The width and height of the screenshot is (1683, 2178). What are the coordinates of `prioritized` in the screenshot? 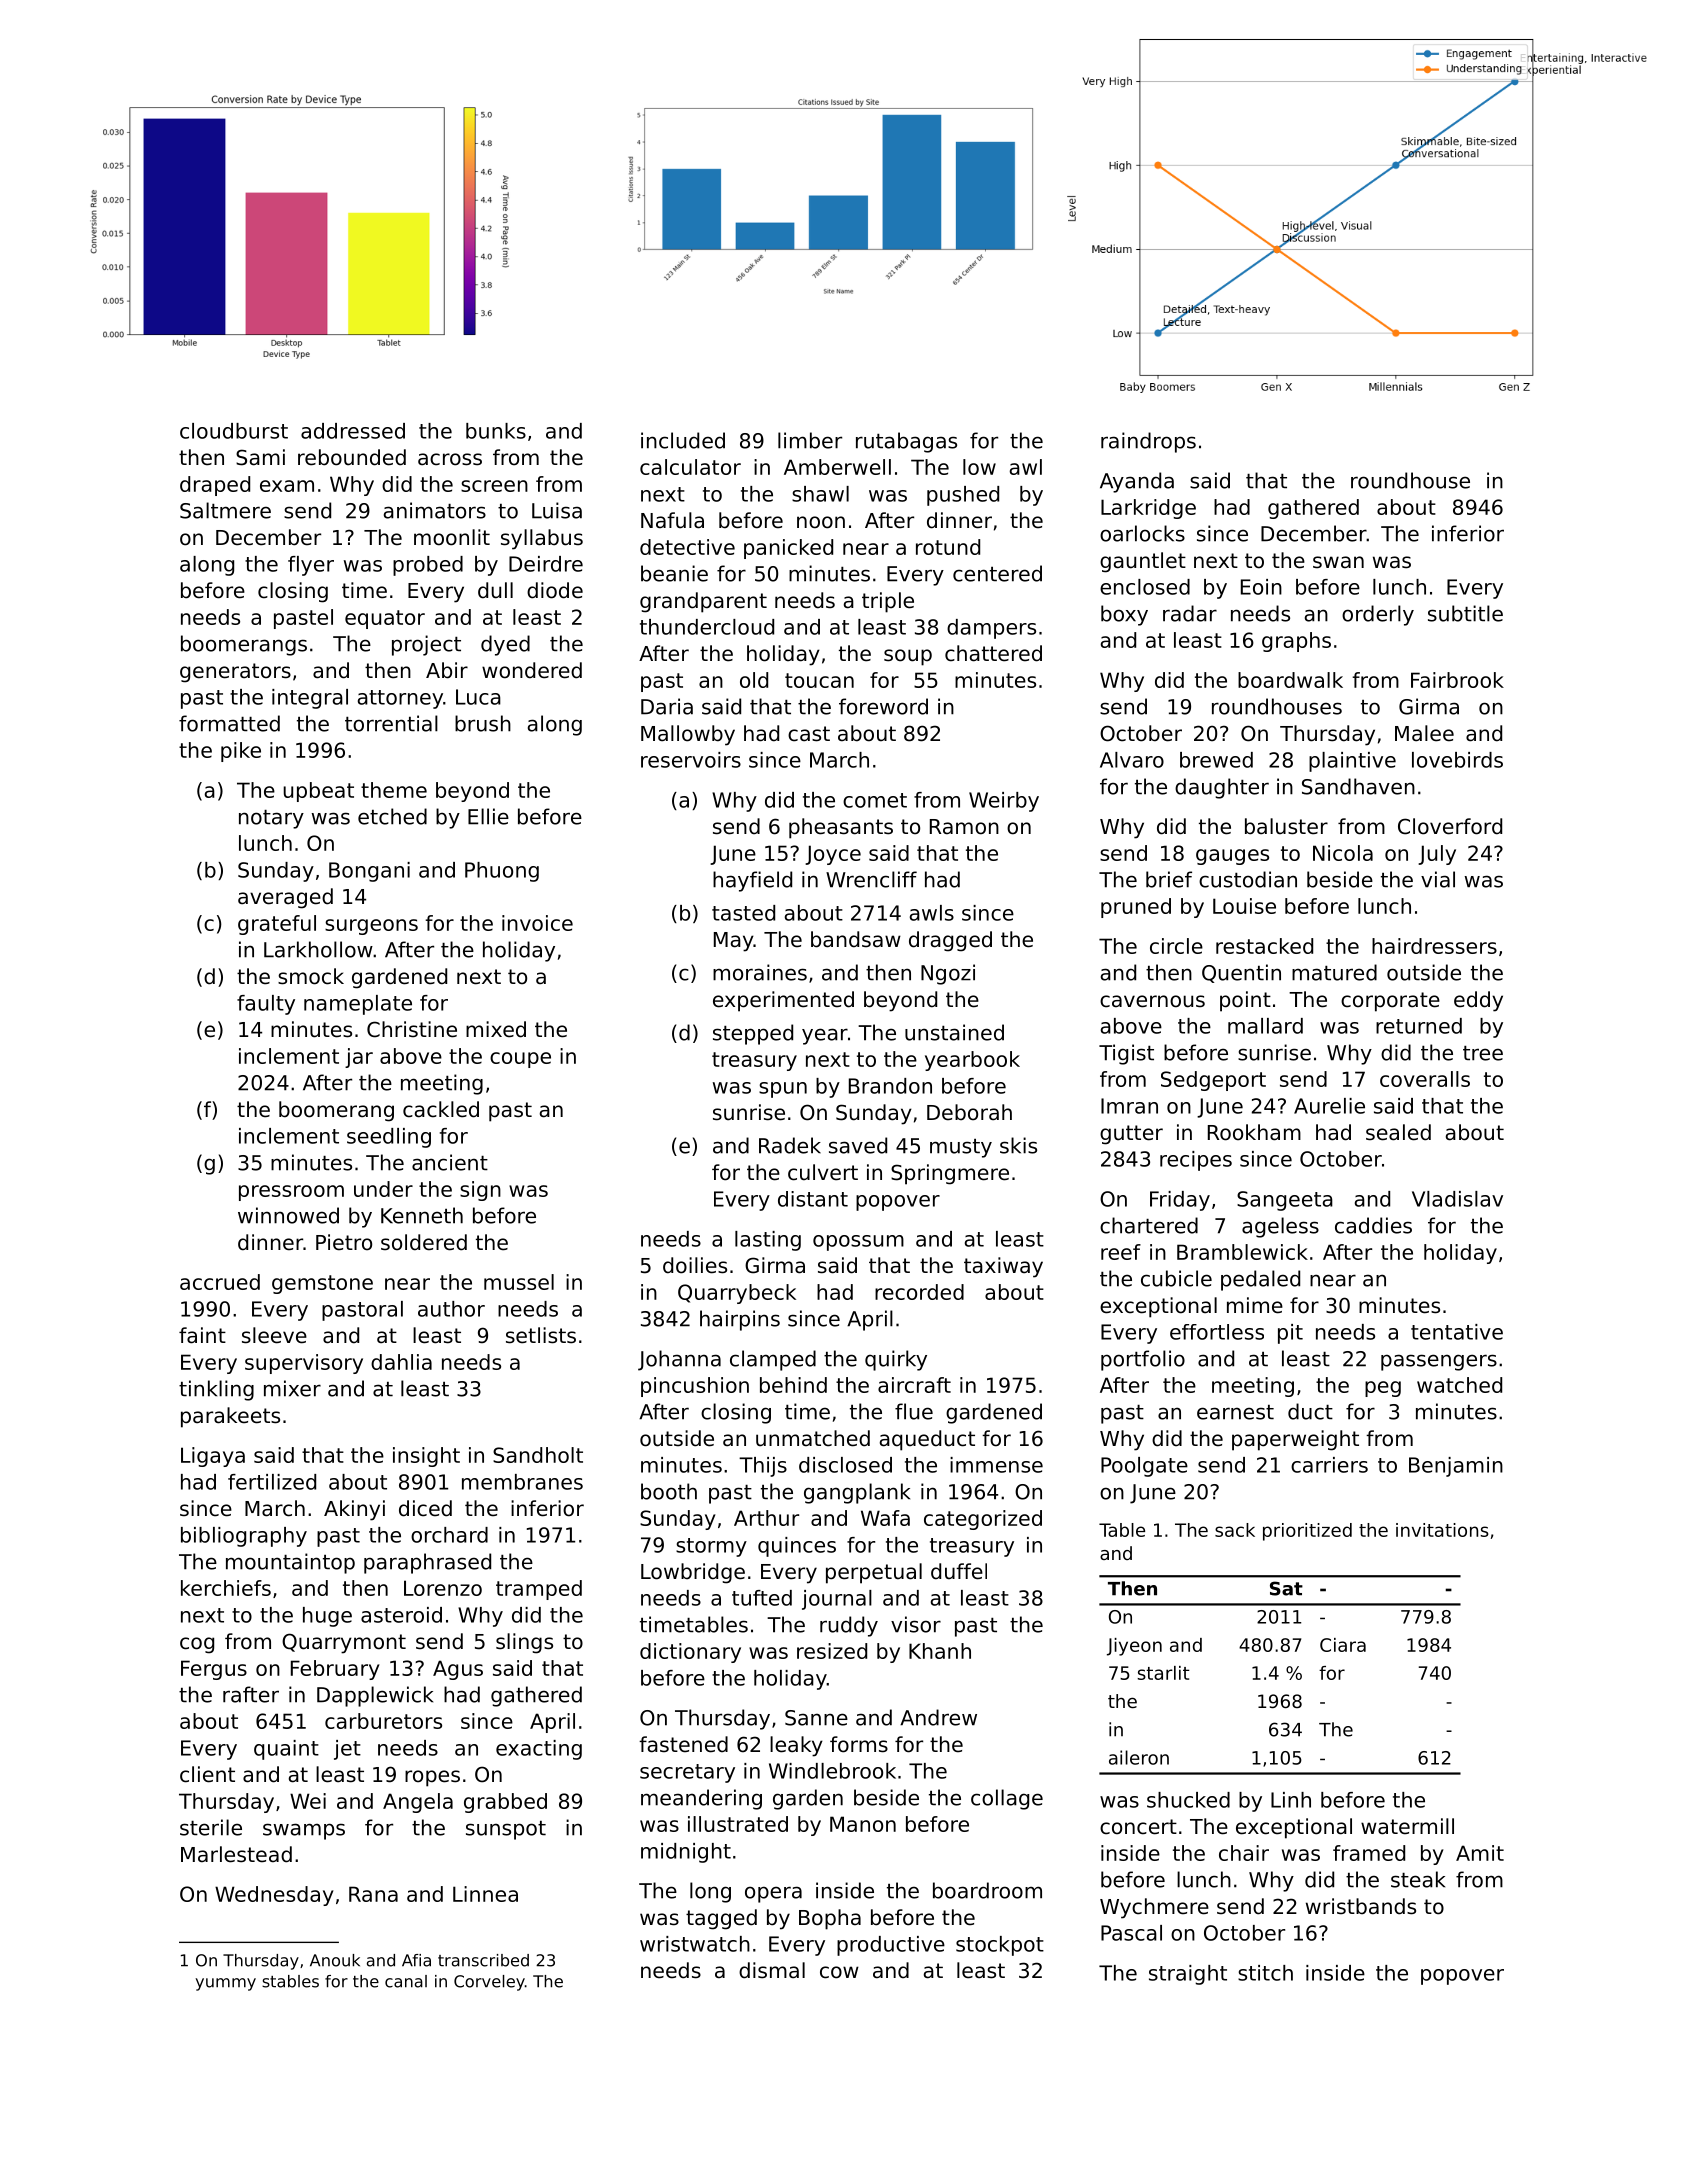 It's located at (1307, 1532).
